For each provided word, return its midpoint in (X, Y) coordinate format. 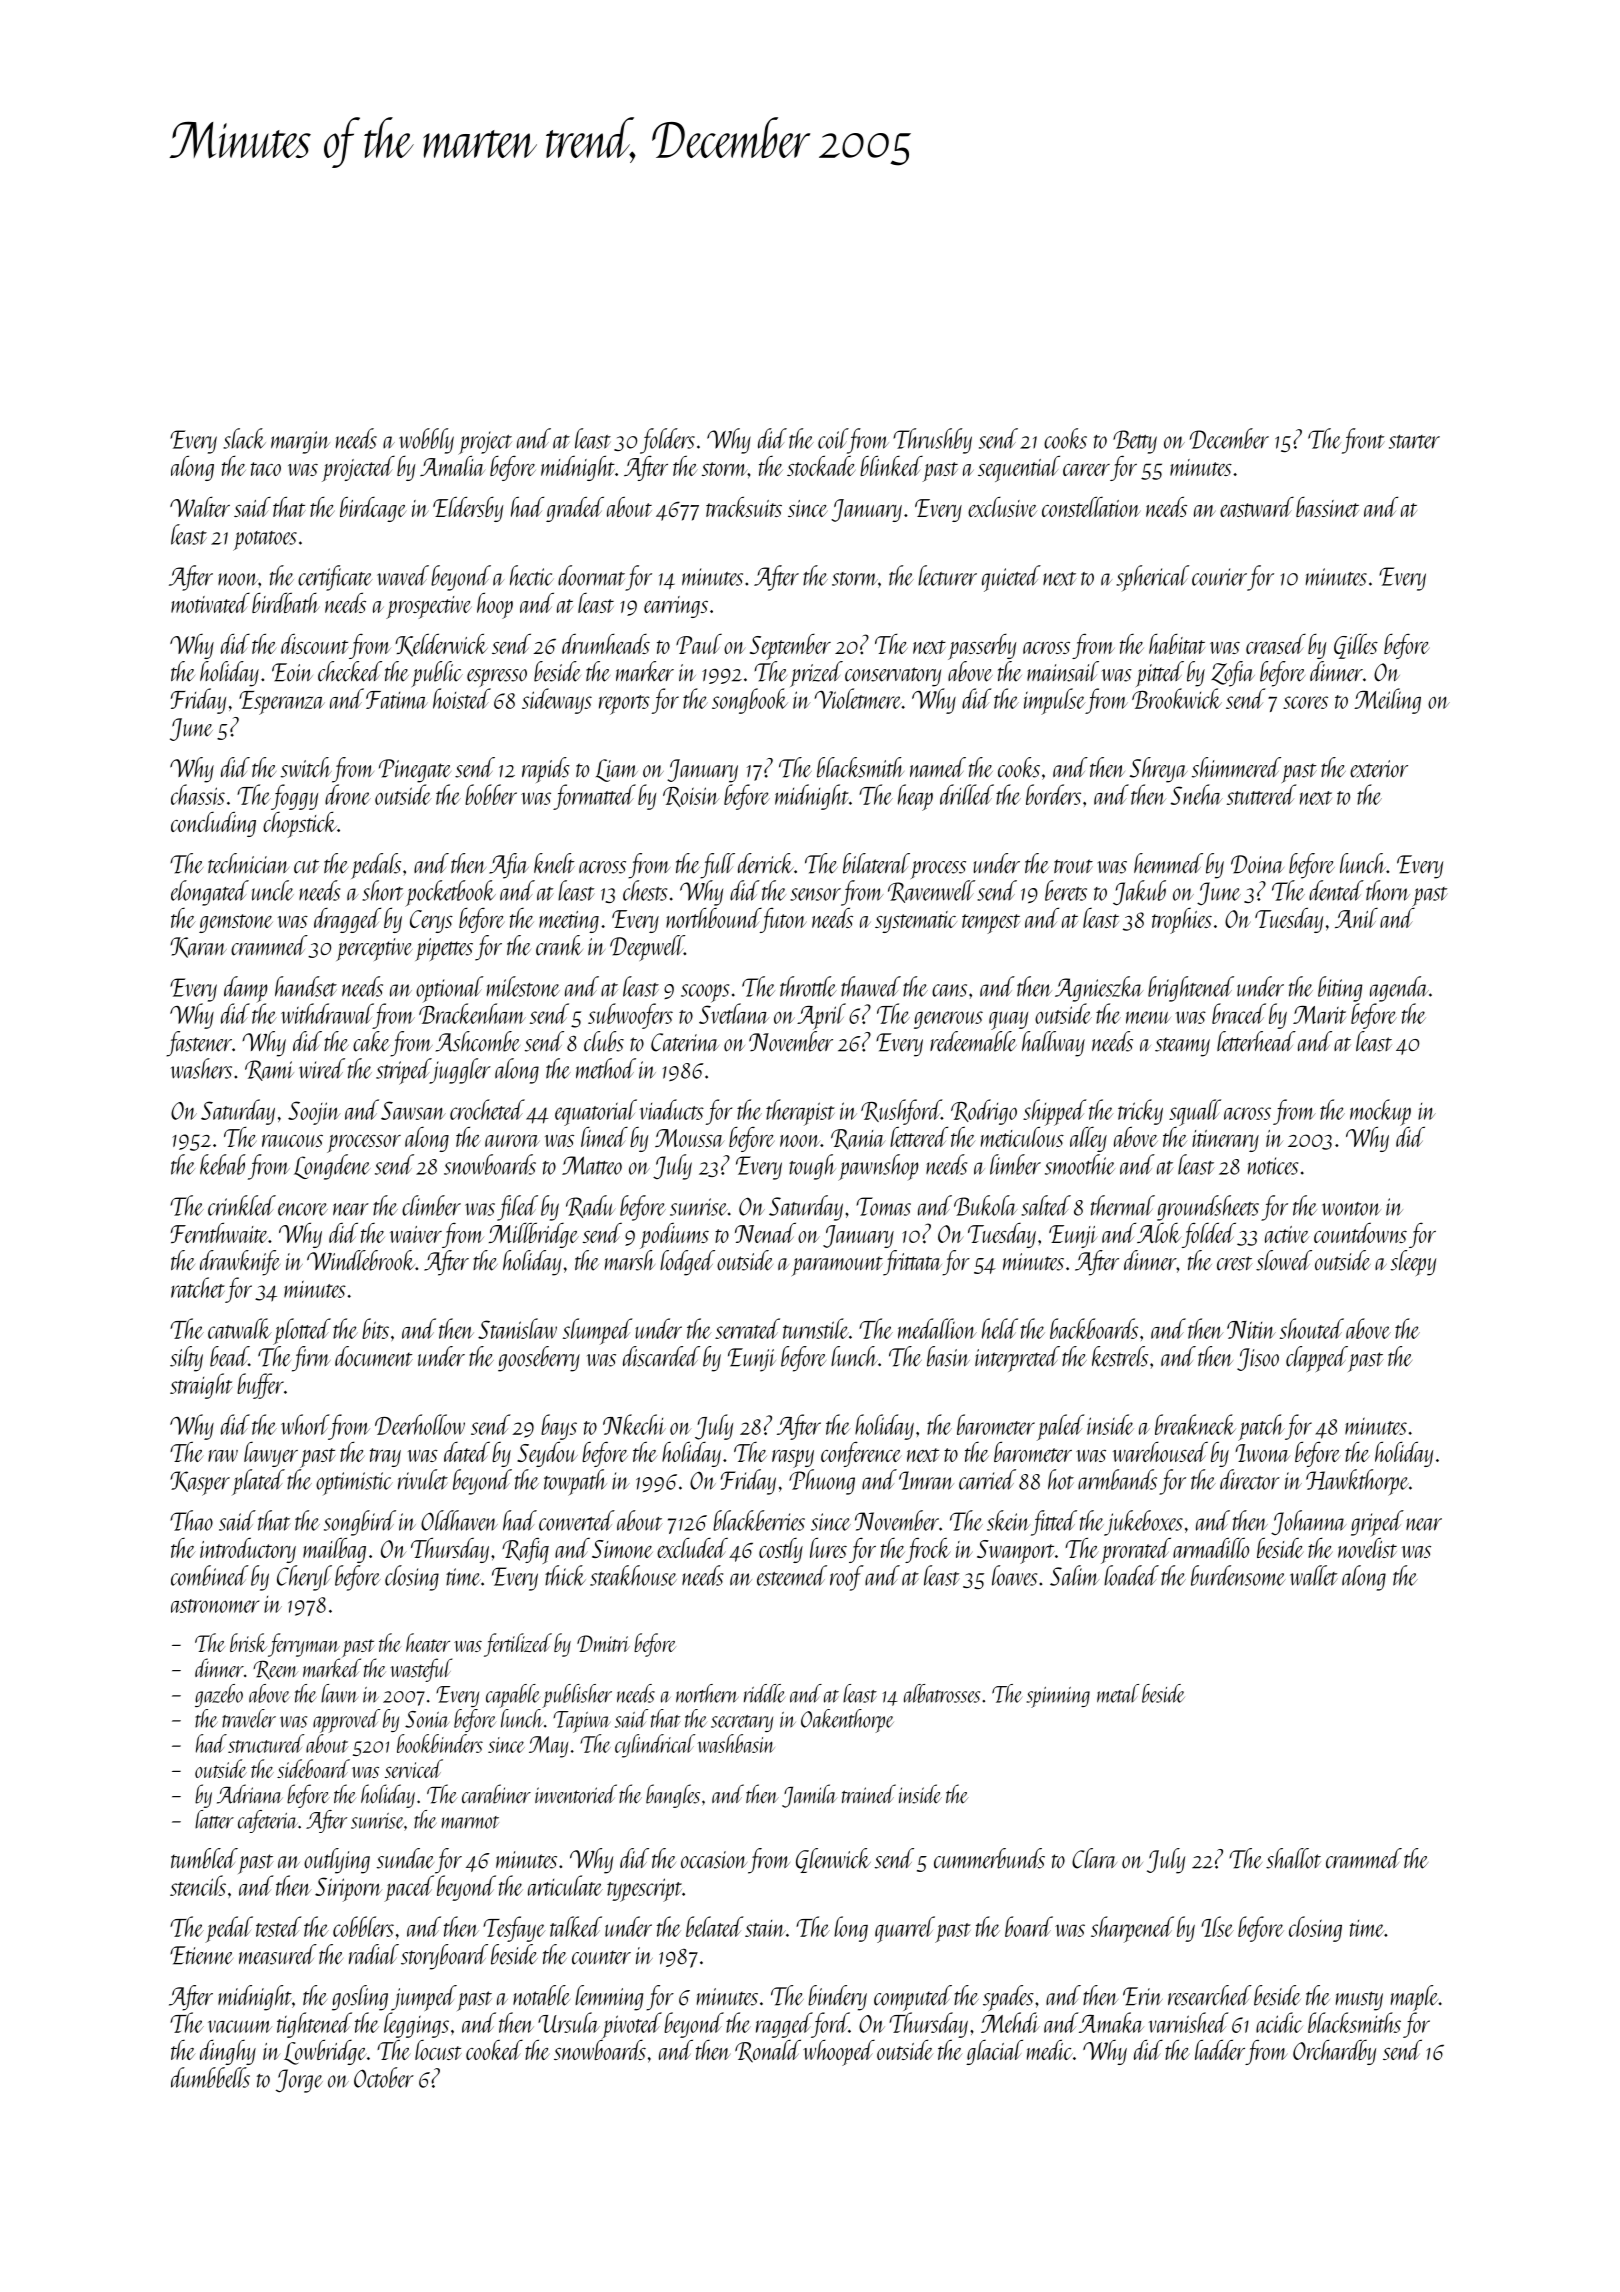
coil (833, 438)
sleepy (1413, 1263)
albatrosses (942, 1693)
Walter (200, 507)
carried (987, 1479)
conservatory (893, 677)
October (384, 2077)
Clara (1094, 1858)
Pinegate (415, 771)
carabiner (496, 1794)
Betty (1135, 442)
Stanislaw (517, 1328)
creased (1276, 644)
